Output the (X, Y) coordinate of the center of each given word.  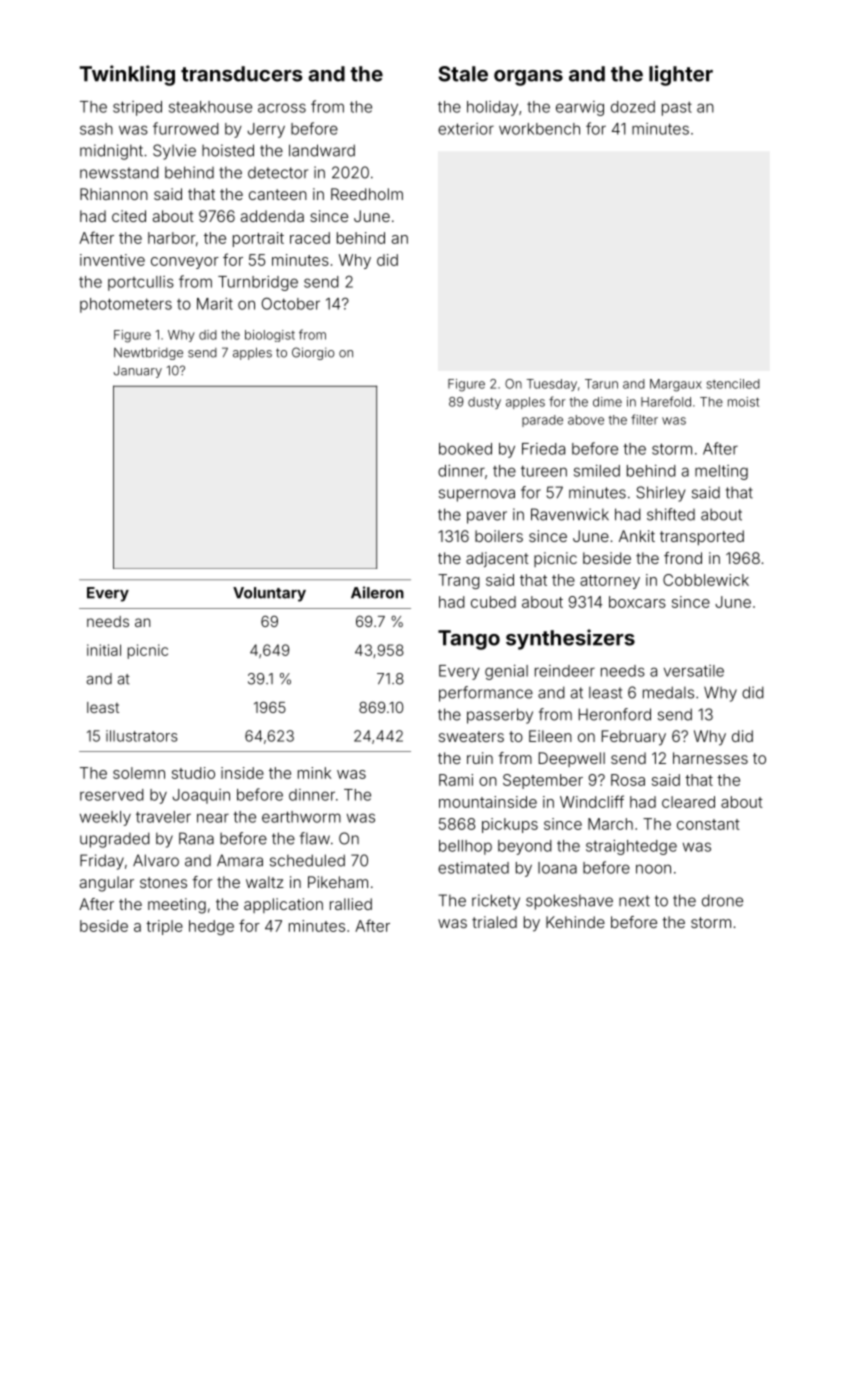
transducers (242, 74)
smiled (597, 471)
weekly (105, 818)
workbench (539, 129)
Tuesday (552, 385)
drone (722, 900)
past (677, 109)
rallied (351, 904)
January (138, 372)
